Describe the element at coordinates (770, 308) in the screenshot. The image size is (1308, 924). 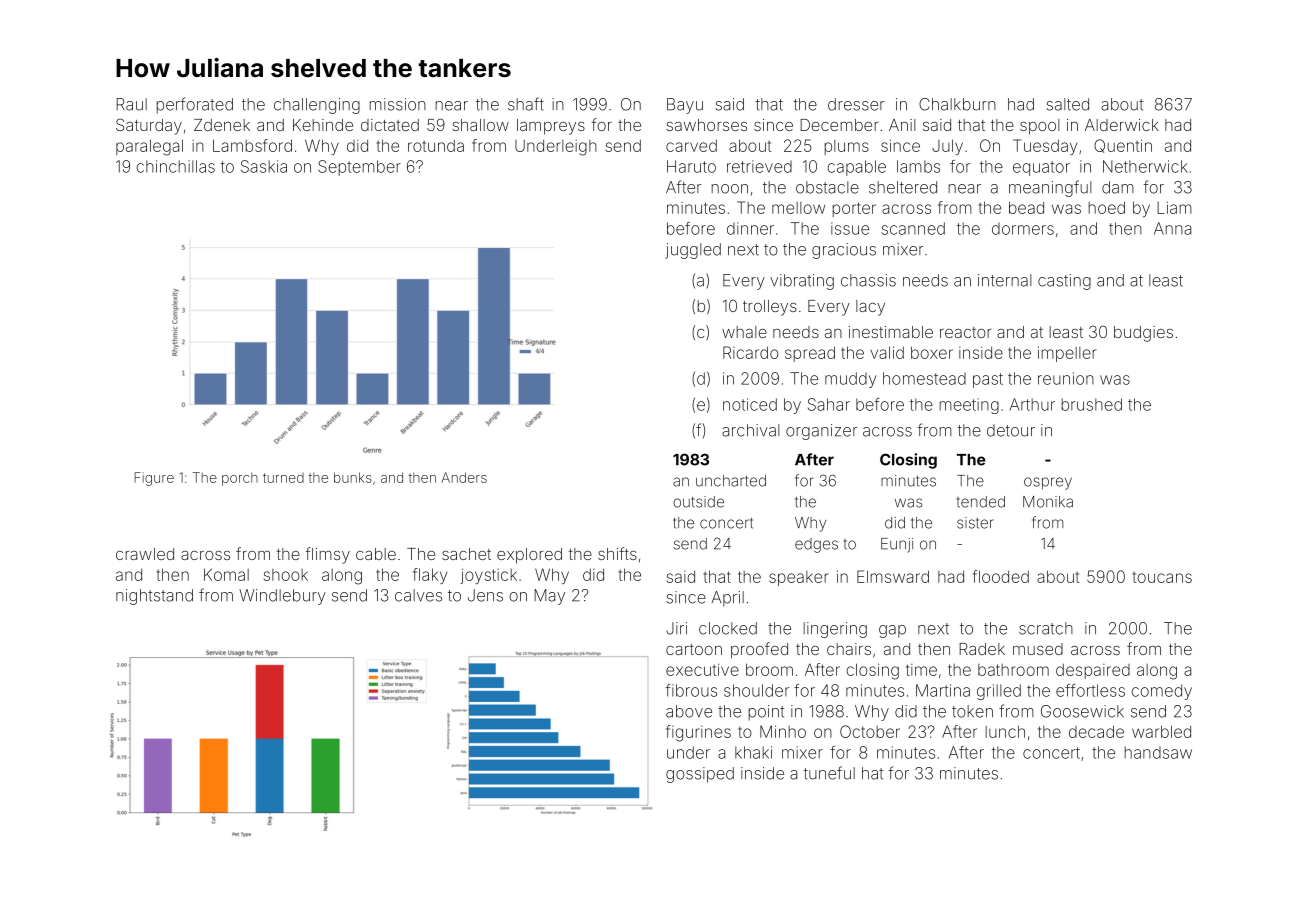
I see `trolleys` at that location.
